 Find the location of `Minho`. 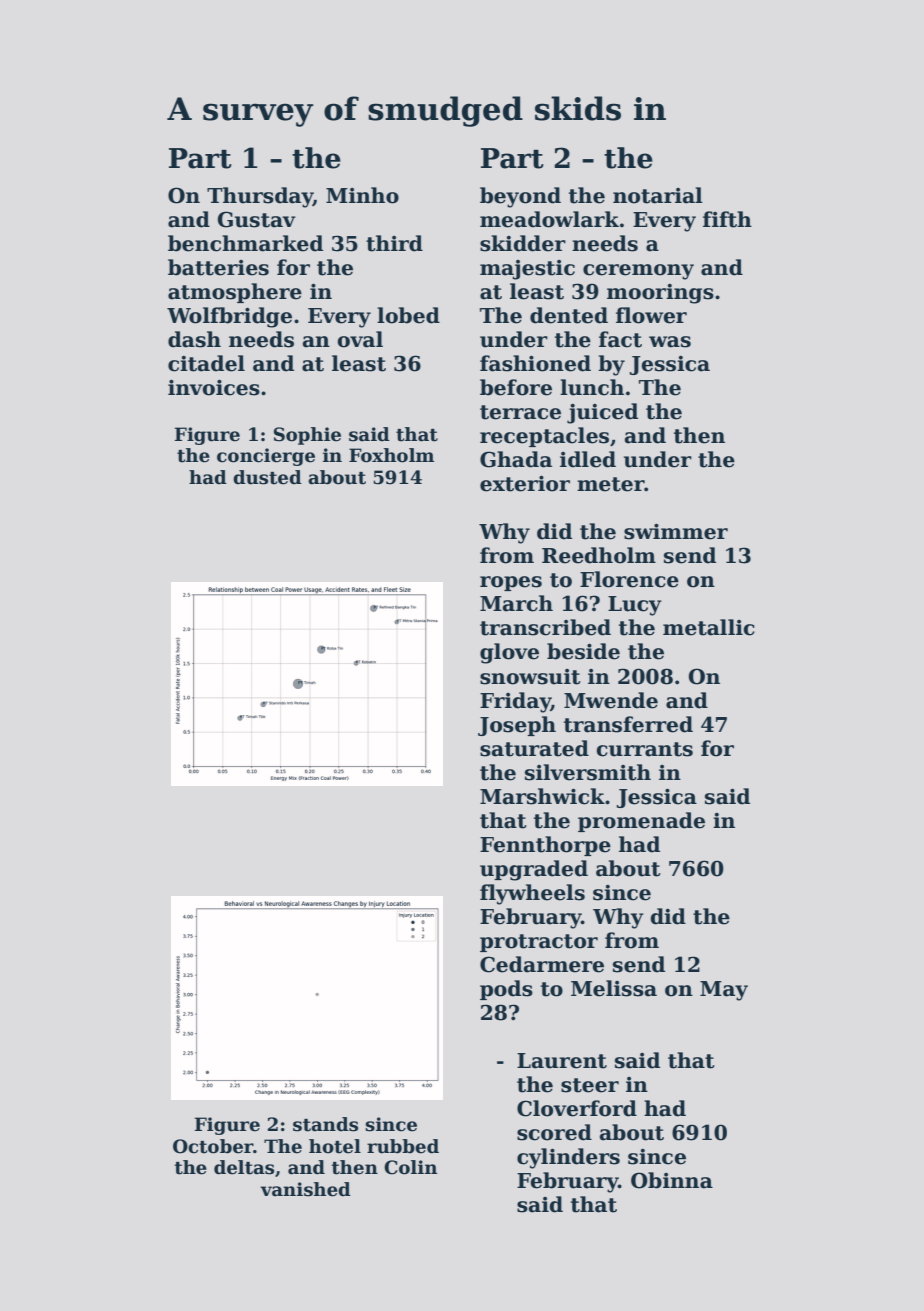

Minho is located at coordinates (362, 195).
